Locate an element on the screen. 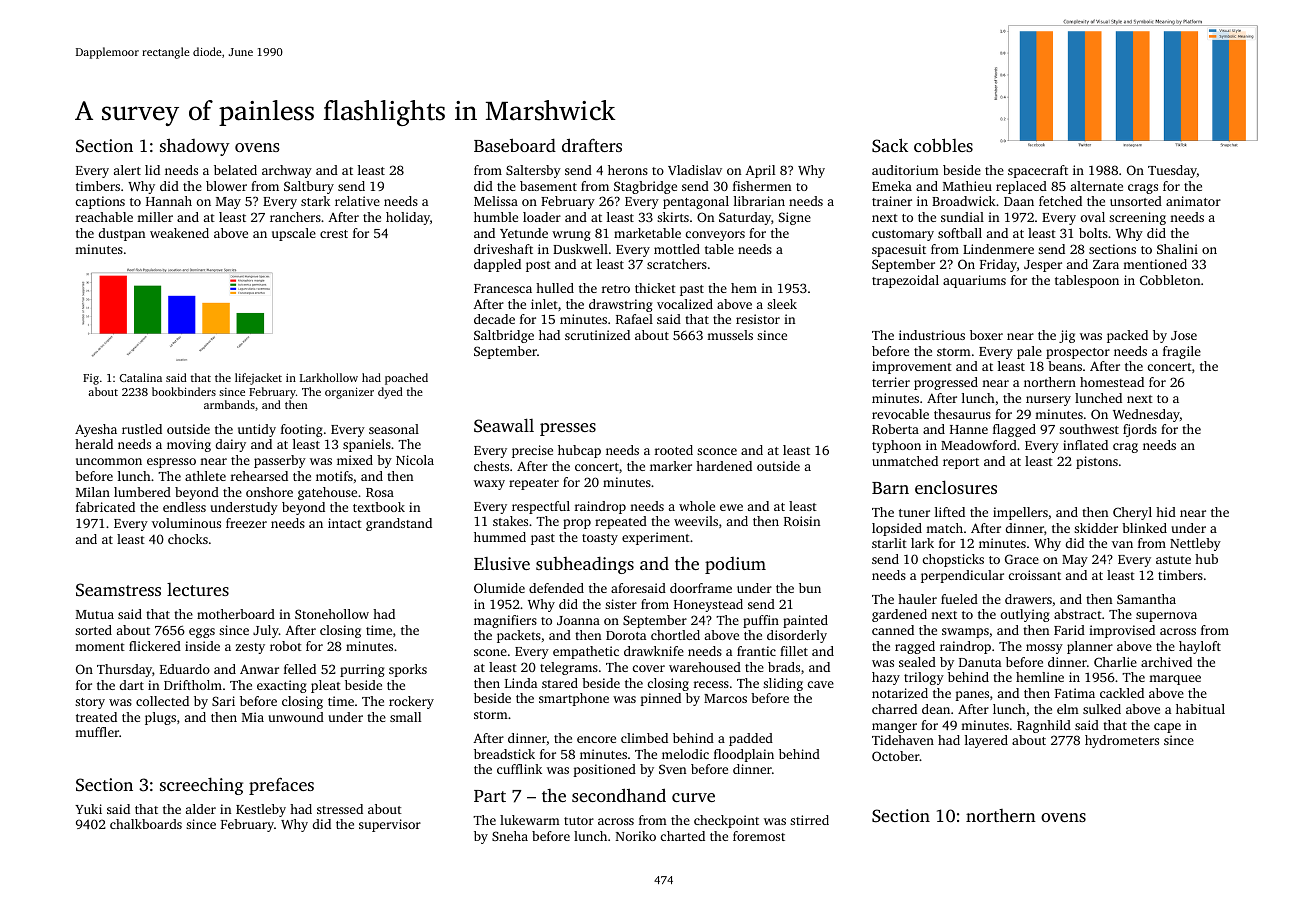  shadowy is located at coordinates (195, 147).
